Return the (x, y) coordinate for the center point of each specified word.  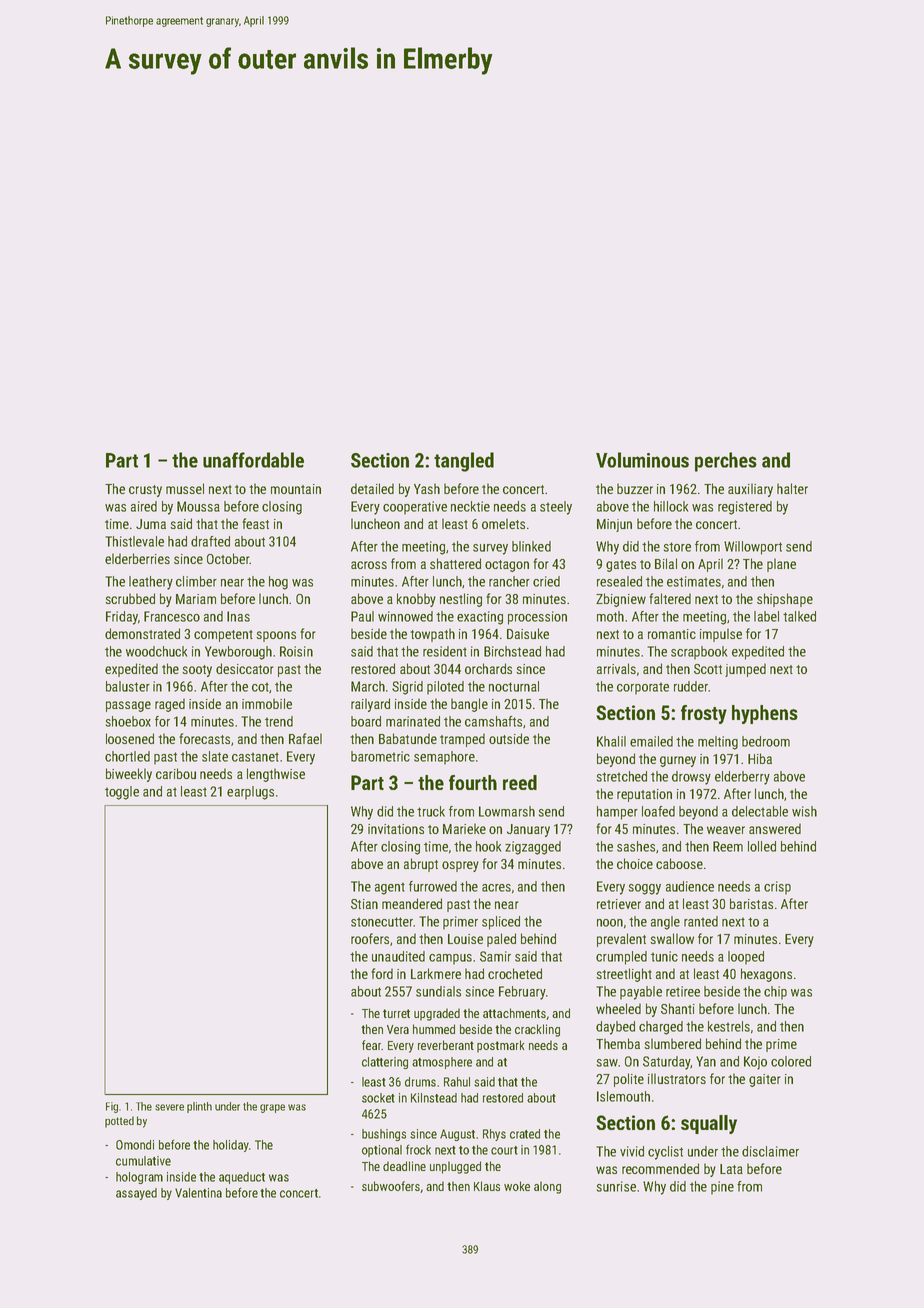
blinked (531, 546)
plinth (199, 1107)
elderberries (137, 558)
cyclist (665, 1153)
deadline (404, 1166)
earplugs (250, 793)
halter (792, 488)
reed (520, 782)
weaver (726, 830)
